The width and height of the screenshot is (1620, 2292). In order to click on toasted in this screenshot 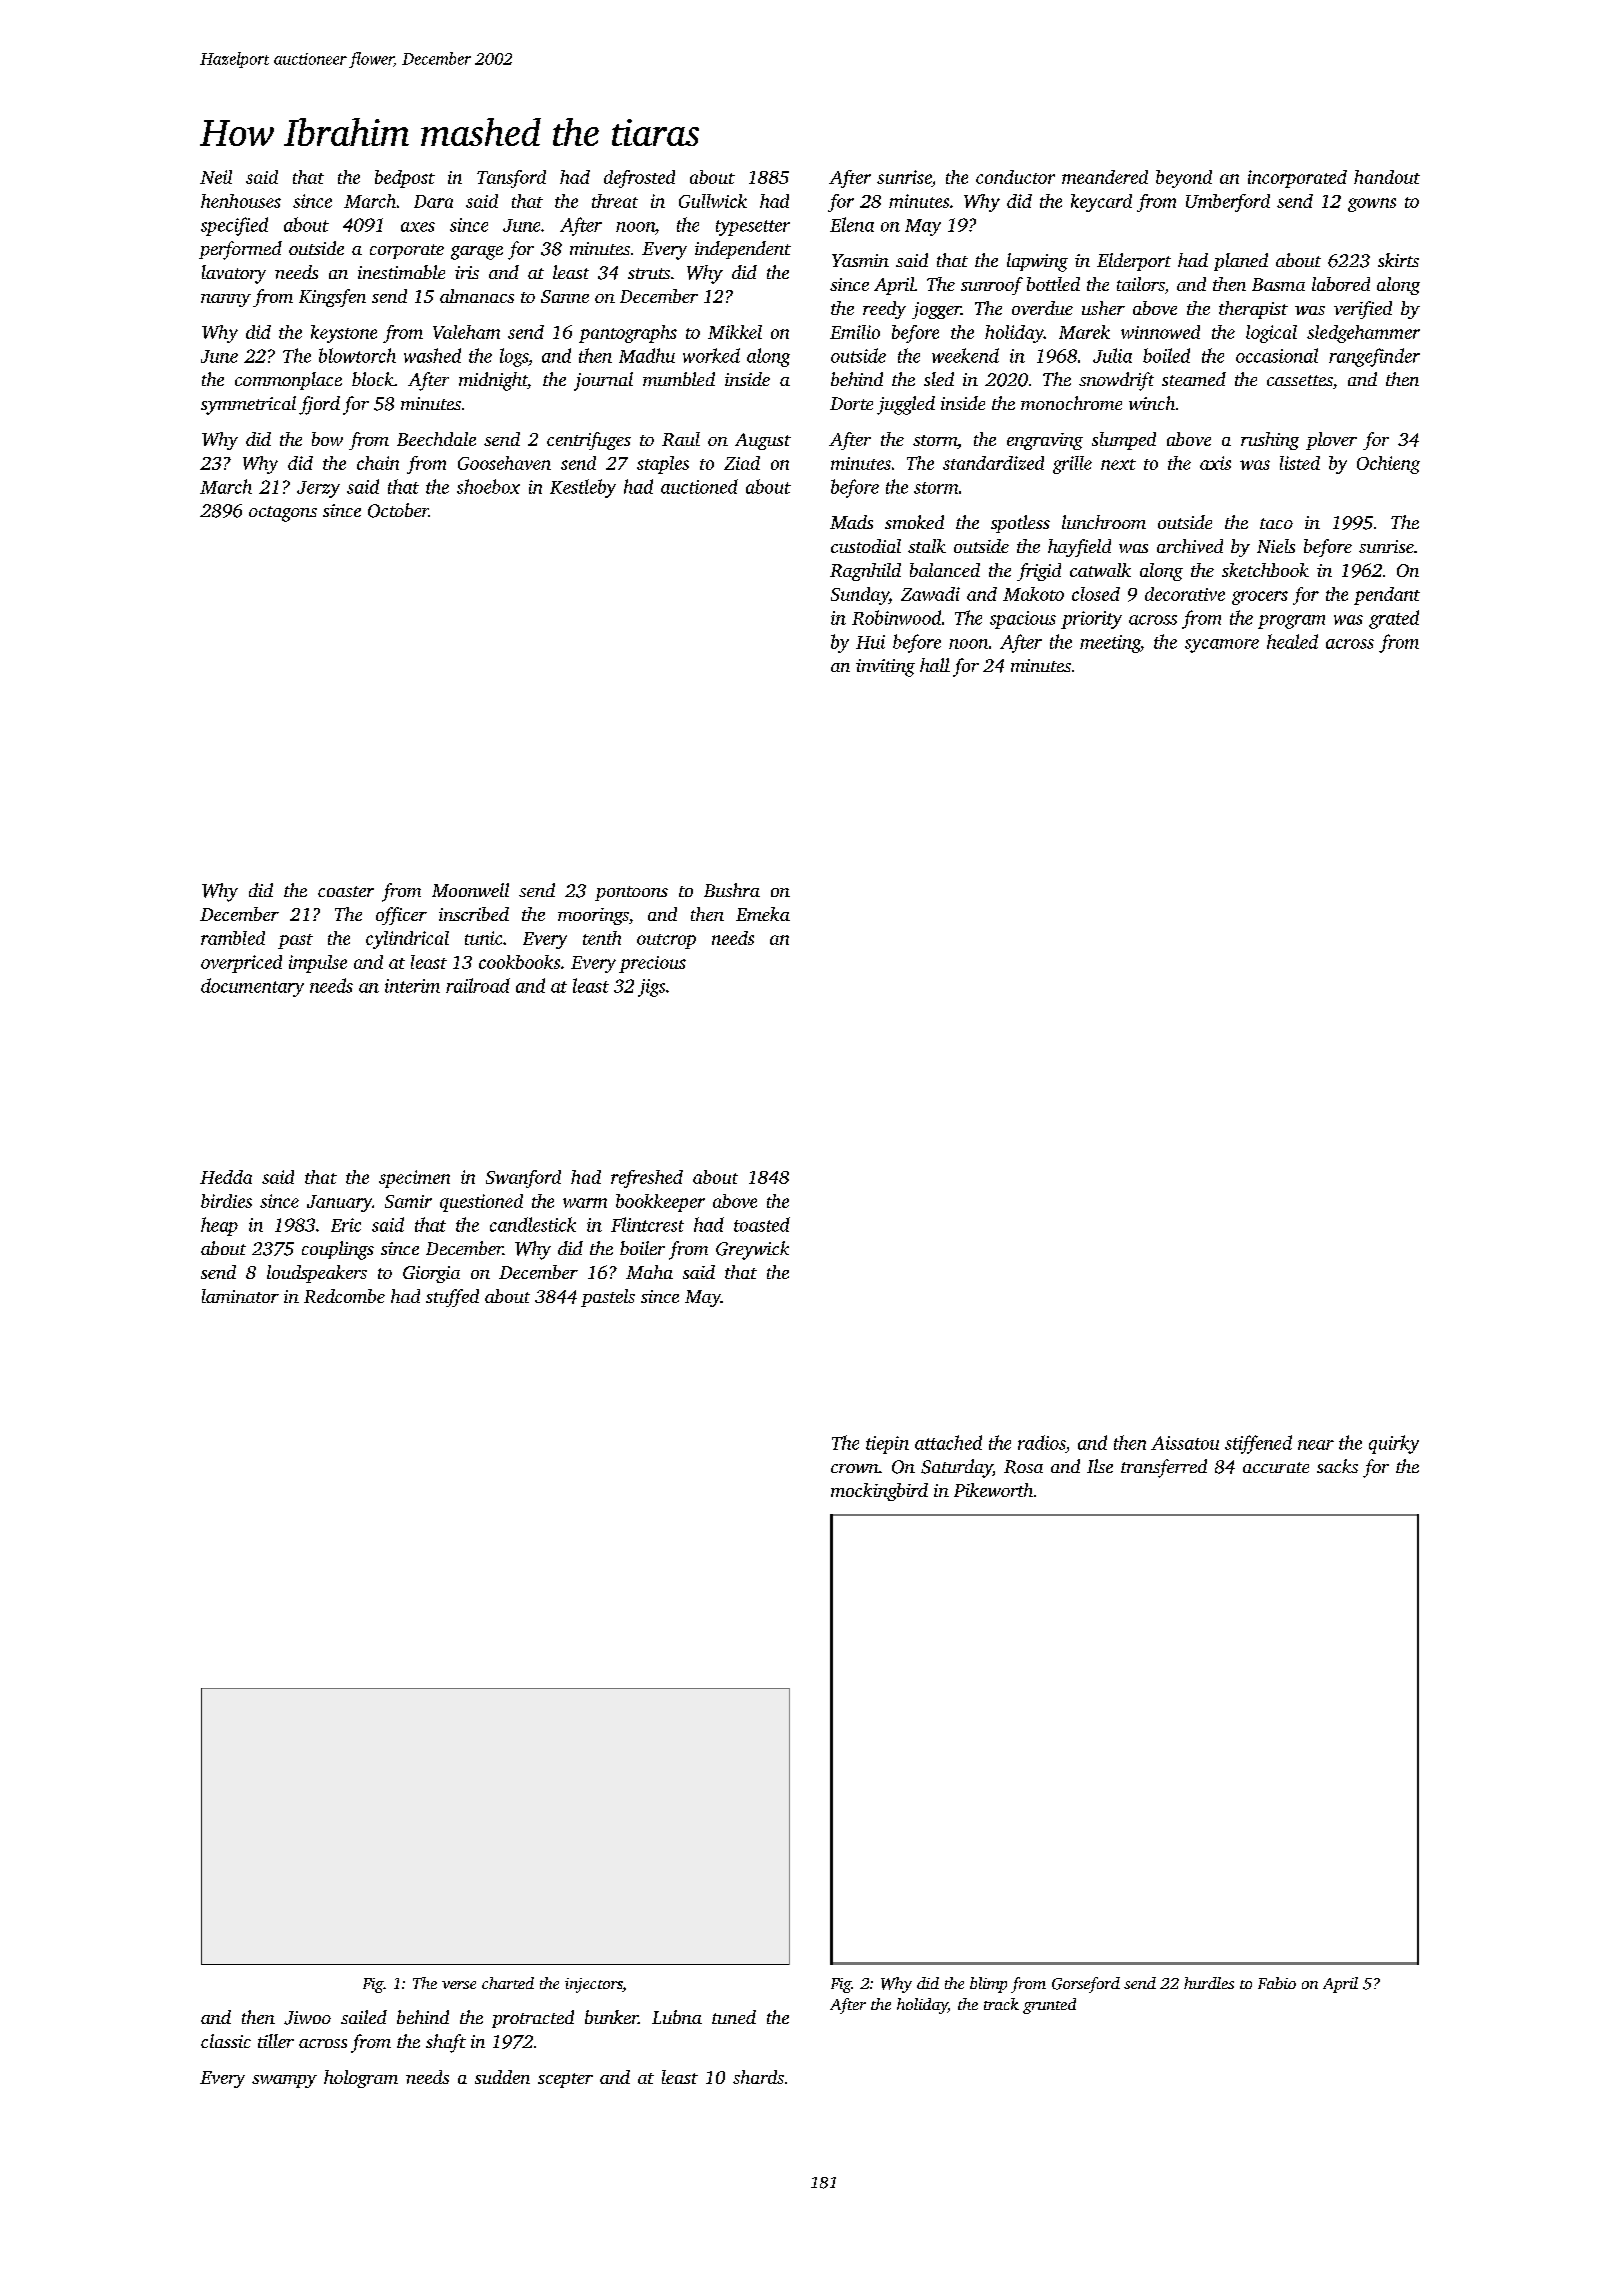, I will do `click(762, 1224)`.
